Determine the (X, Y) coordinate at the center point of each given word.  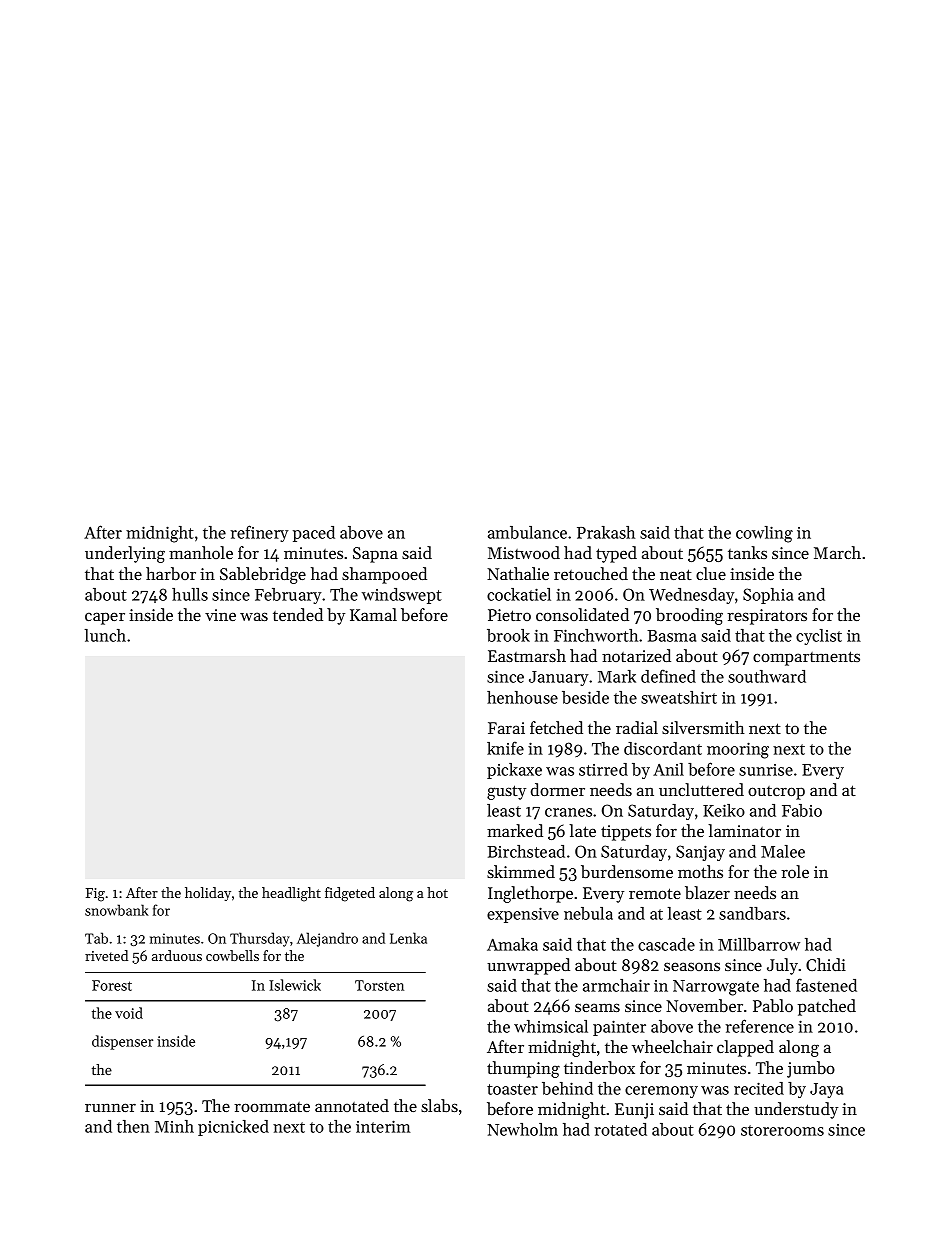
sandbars (752, 913)
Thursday (260, 939)
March (837, 552)
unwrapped (528, 966)
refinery (259, 533)
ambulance (527, 532)
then (133, 1126)
